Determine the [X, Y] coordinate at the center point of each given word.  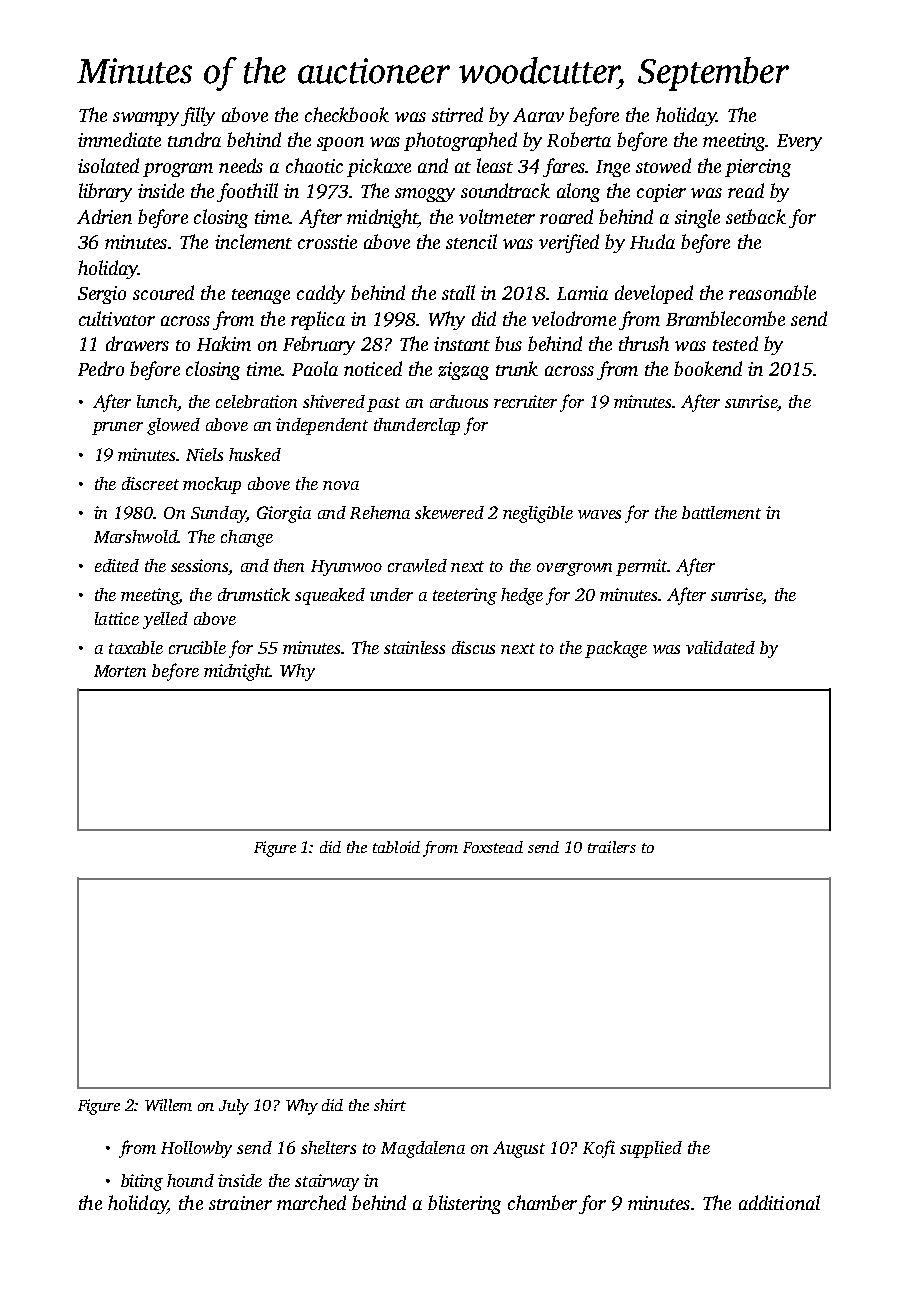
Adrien [104, 216]
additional [779, 1202]
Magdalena [423, 1149]
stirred [457, 114]
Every [799, 142]
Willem [168, 1105]
